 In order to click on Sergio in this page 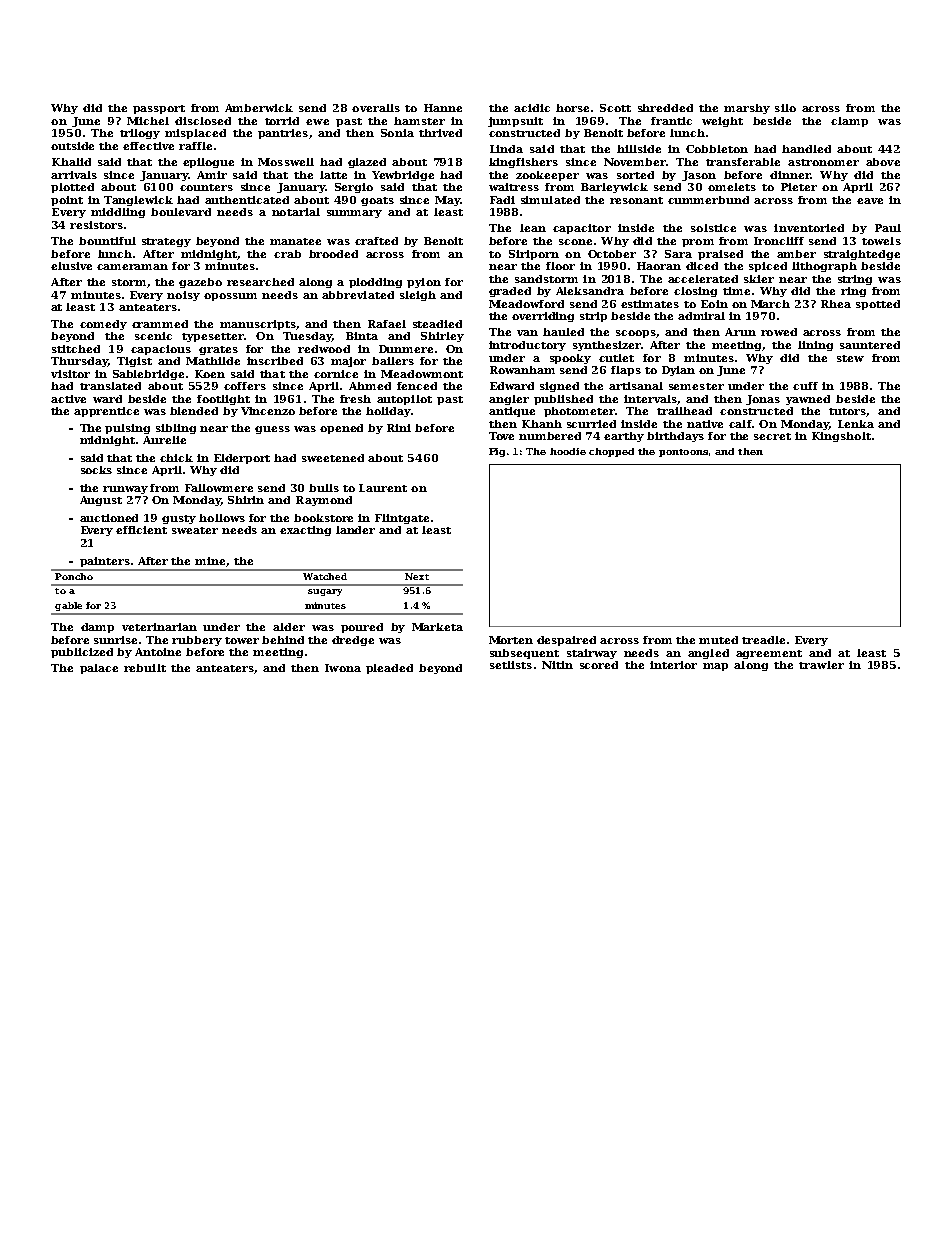, I will do `click(354, 188)`.
